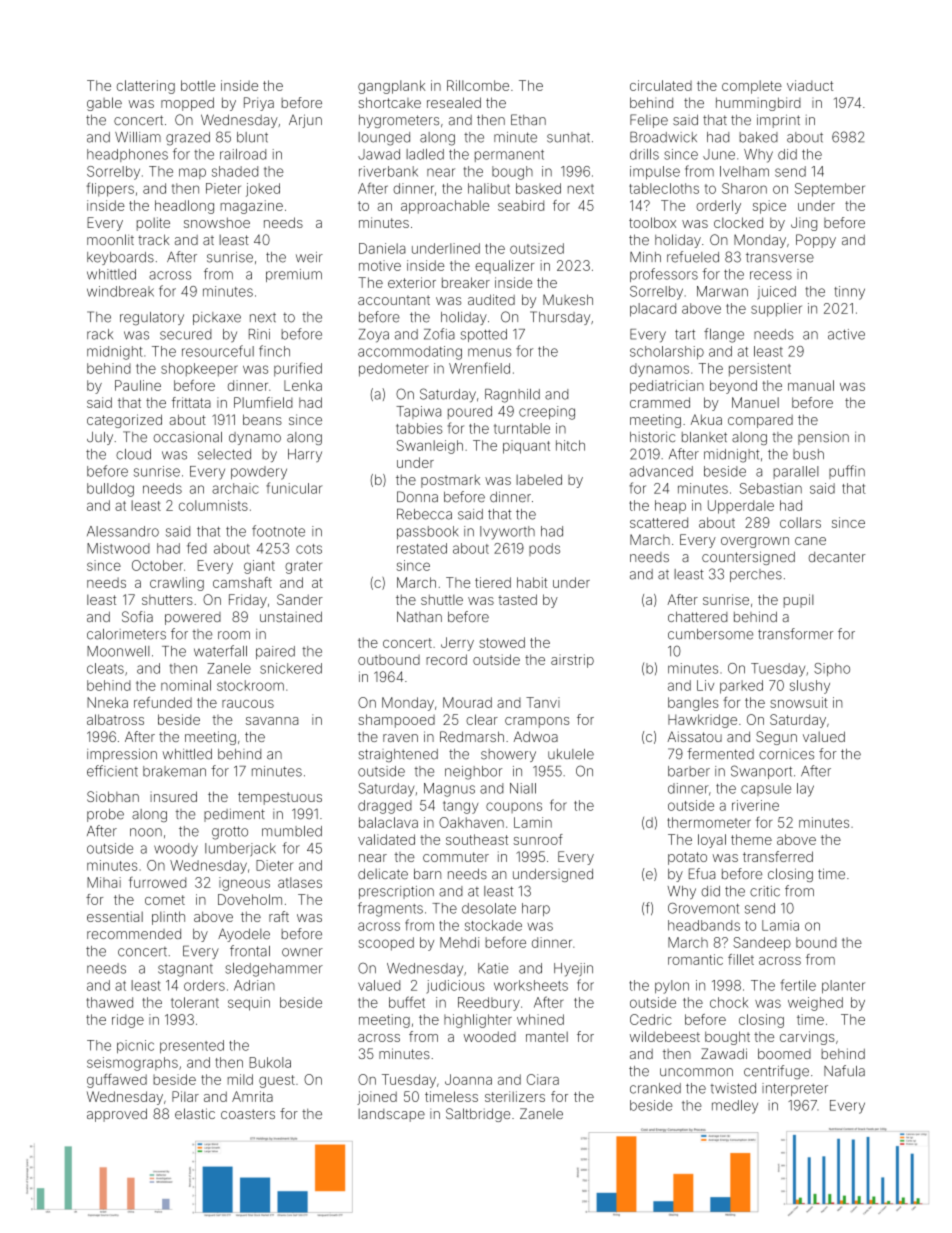 Image resolution: width=952 pixels, height=1233 pixels. What do you see at coordinates (146, 87) in the image?
I see `clattering` at bounding box center [146, 87].
